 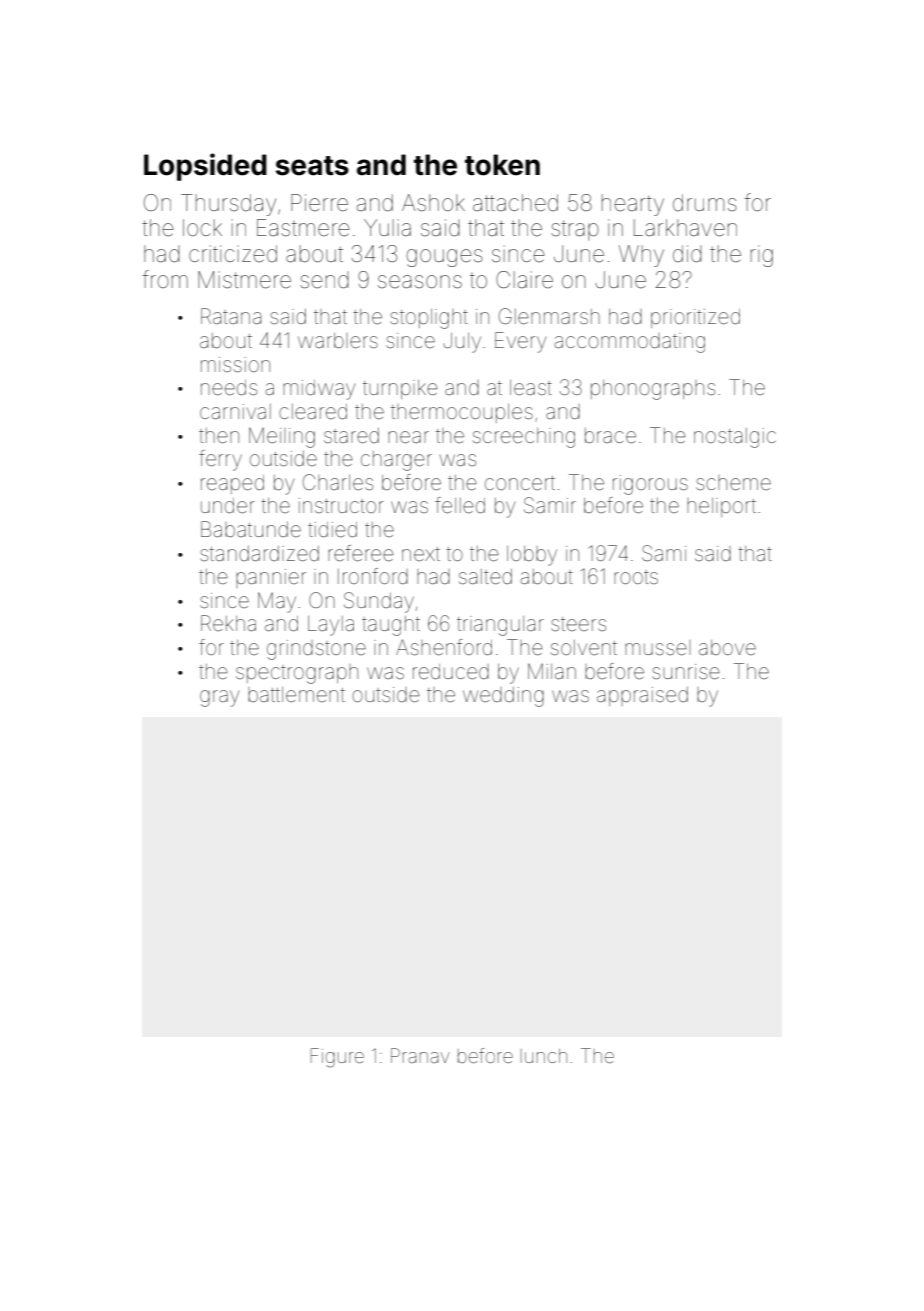 What do you see at coordinates (420, 1055) in the document?
I see `Pranav` at bounding box center [420, 1055].
